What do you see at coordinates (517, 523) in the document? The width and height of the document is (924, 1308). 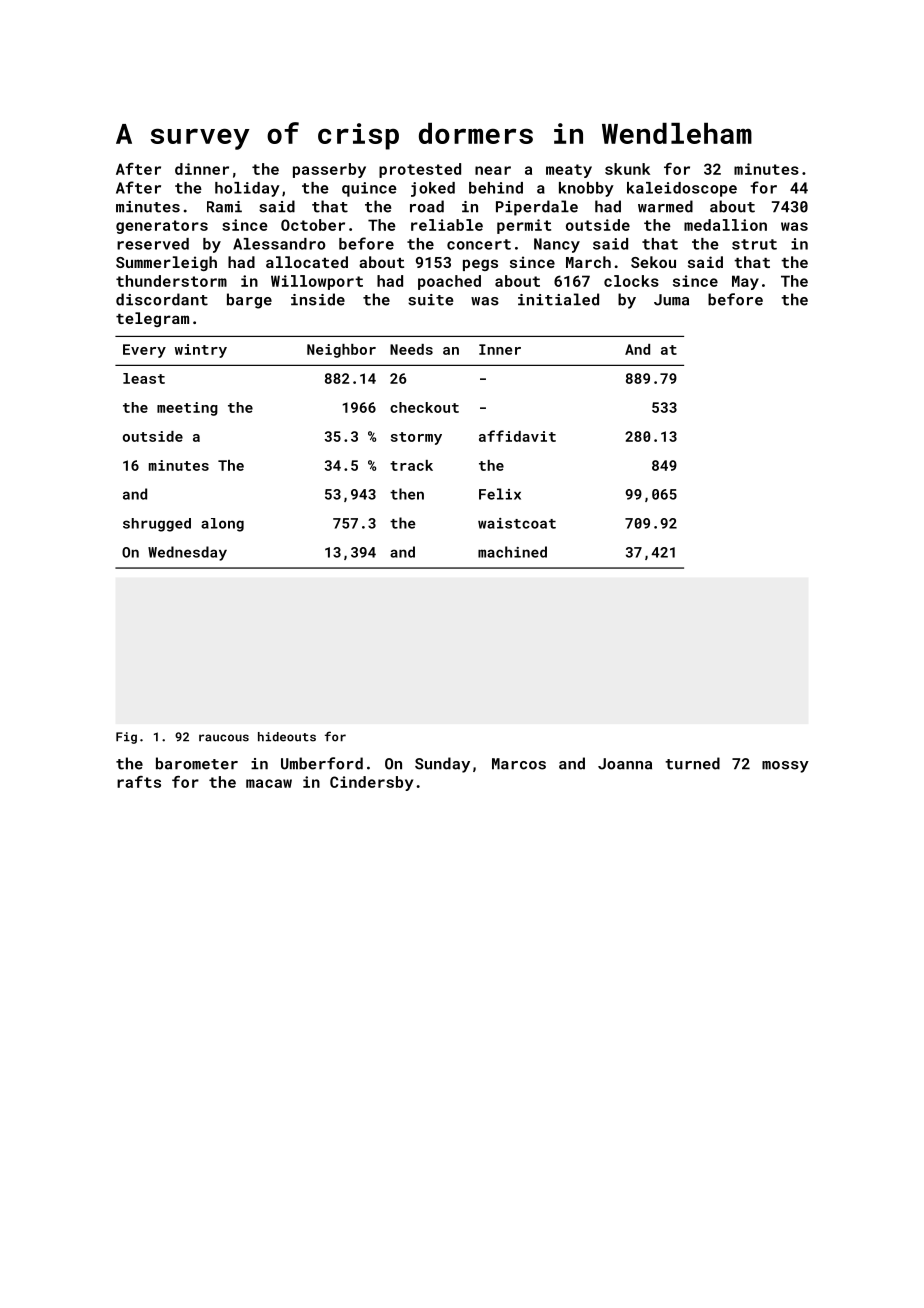 I see `waistcoat` at bounding box center [517, 523].
